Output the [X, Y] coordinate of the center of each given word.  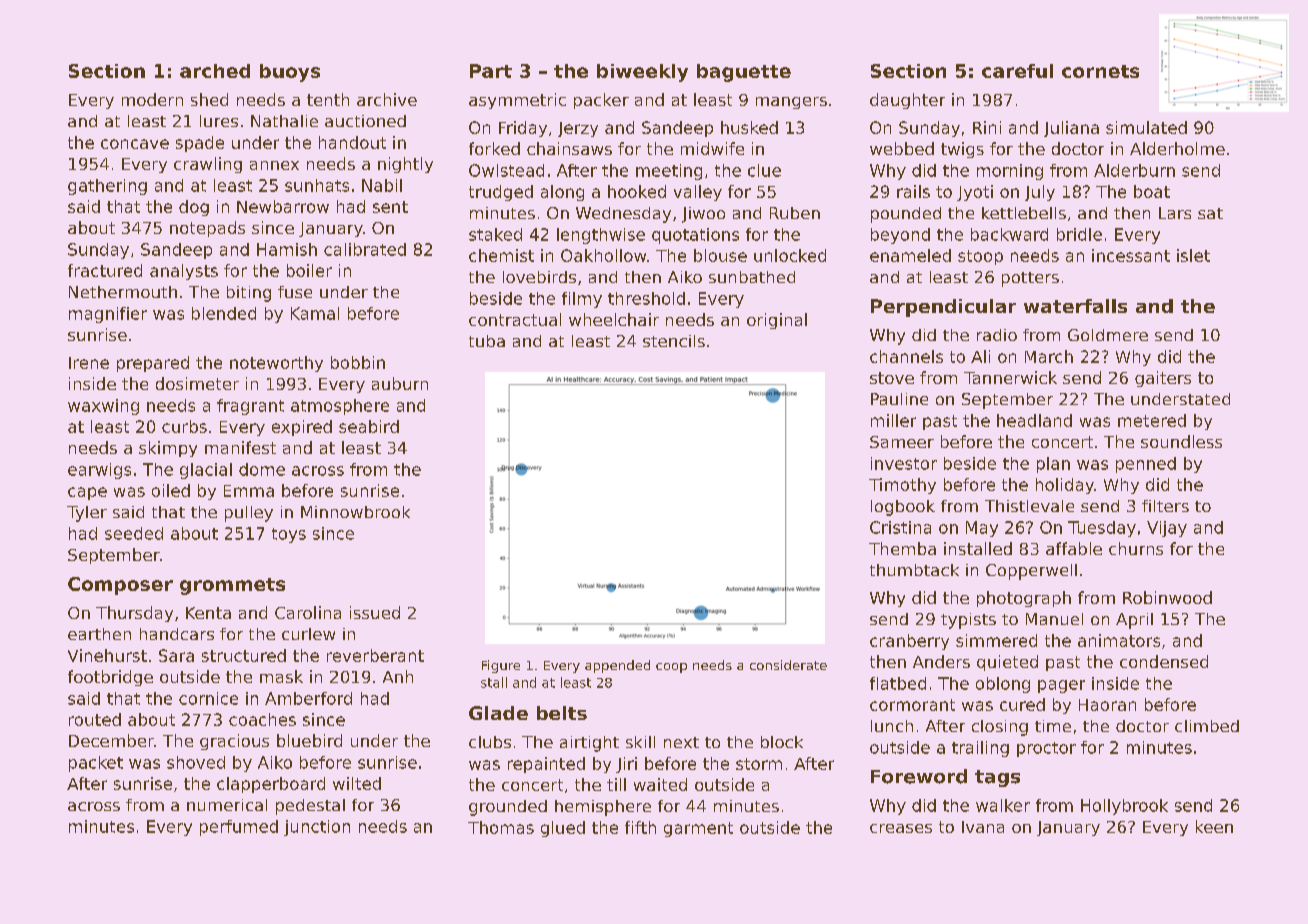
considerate [788, 665]
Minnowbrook [355, 512]
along [562, 193]
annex [274, 165]
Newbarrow [283, 206]
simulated [1146, 127]
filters [1165, 506]
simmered [996, 640]
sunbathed [752, 277]
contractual [515, 319]
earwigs [99, 471]
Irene [89, 363]
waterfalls [1075, 306]
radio [997, 335]
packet [96, 764]
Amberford [308, 698]
